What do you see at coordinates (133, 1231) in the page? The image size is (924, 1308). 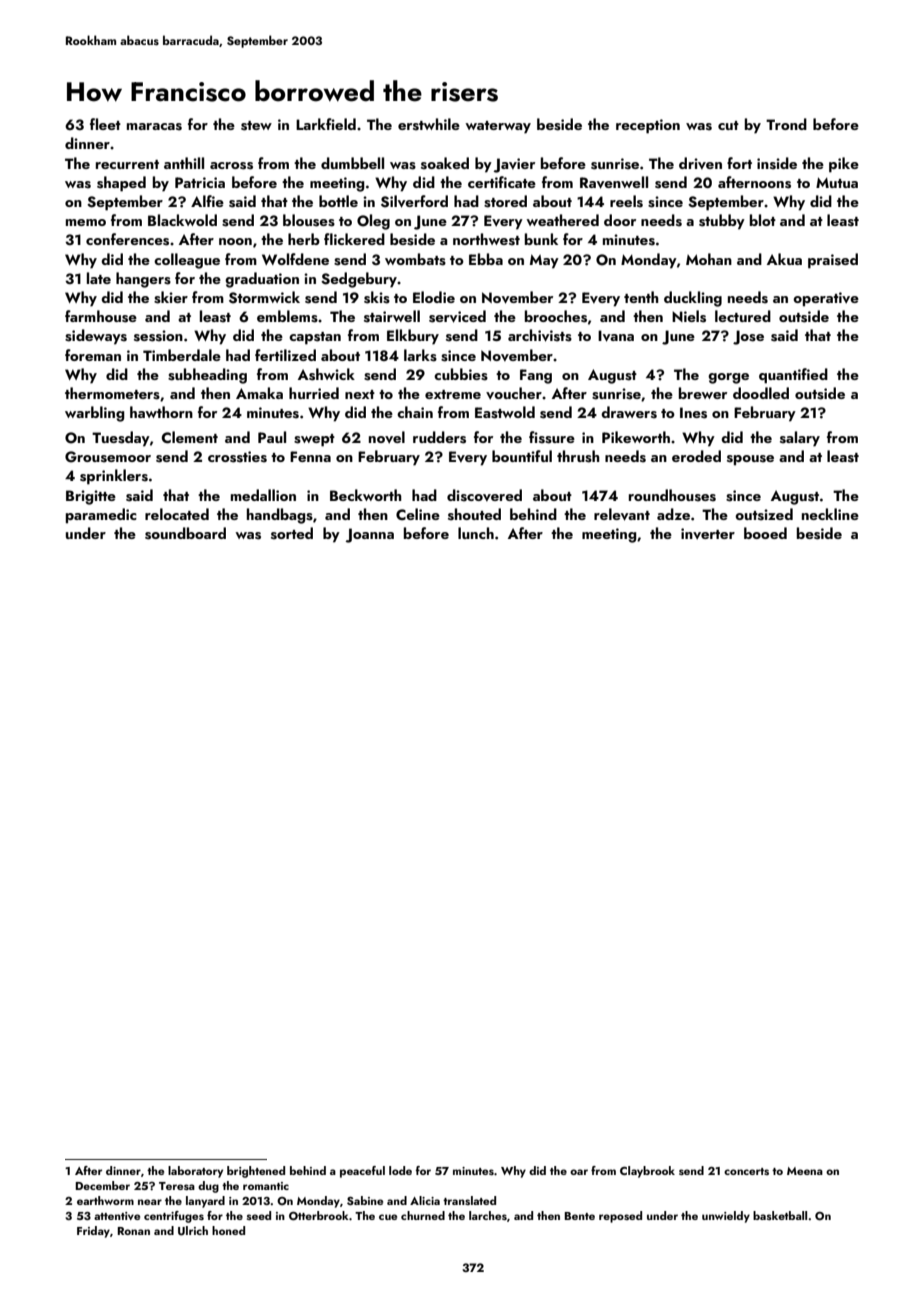 I see `Ronan` at bounding box center [133, 1231].
